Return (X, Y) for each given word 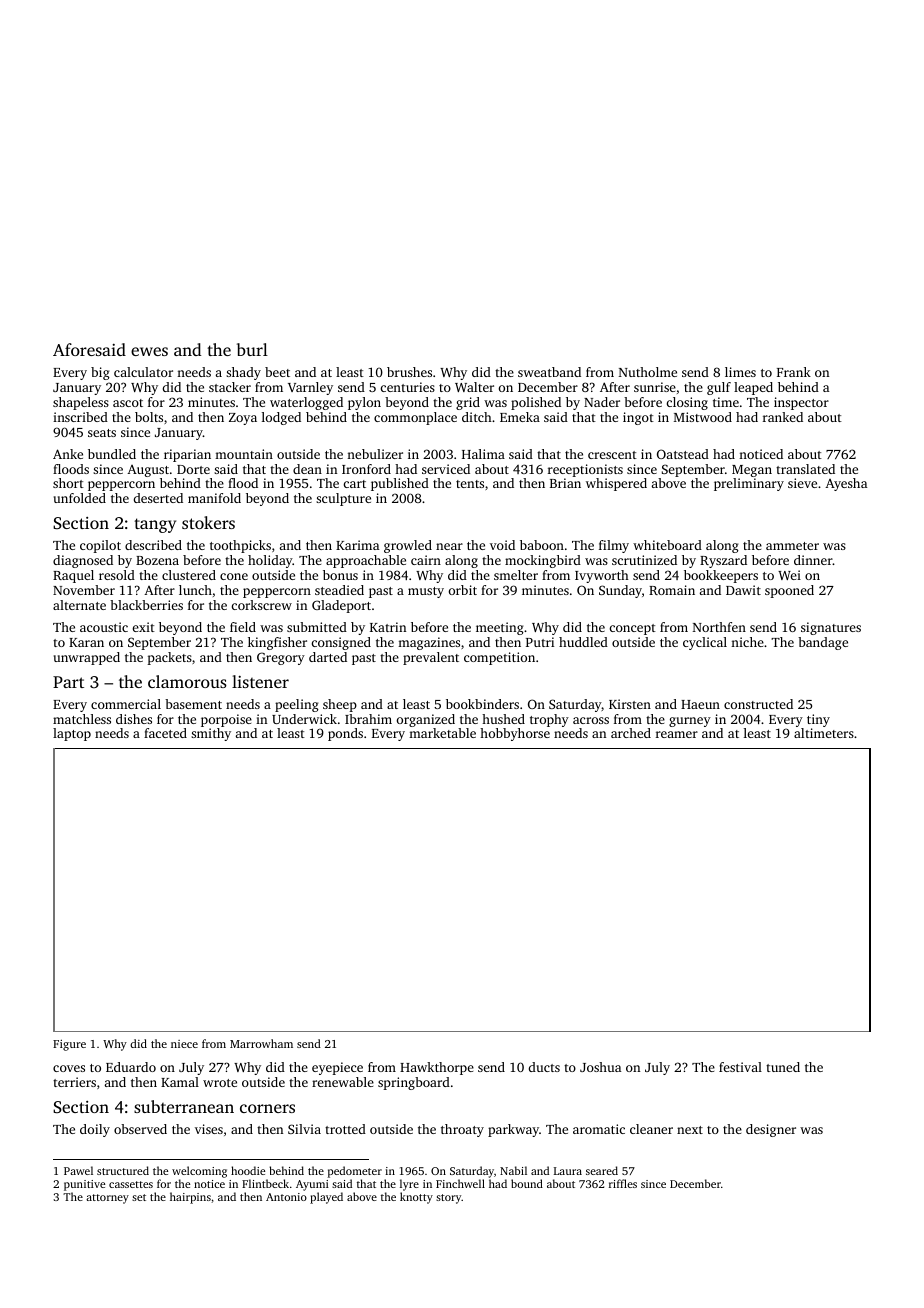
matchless (82, 719)
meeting (500, 628)
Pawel (78, 1170)
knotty (416, 1198)
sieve (802, 483)
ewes (149, 351)
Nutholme (648, 372)
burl (252, 349)
